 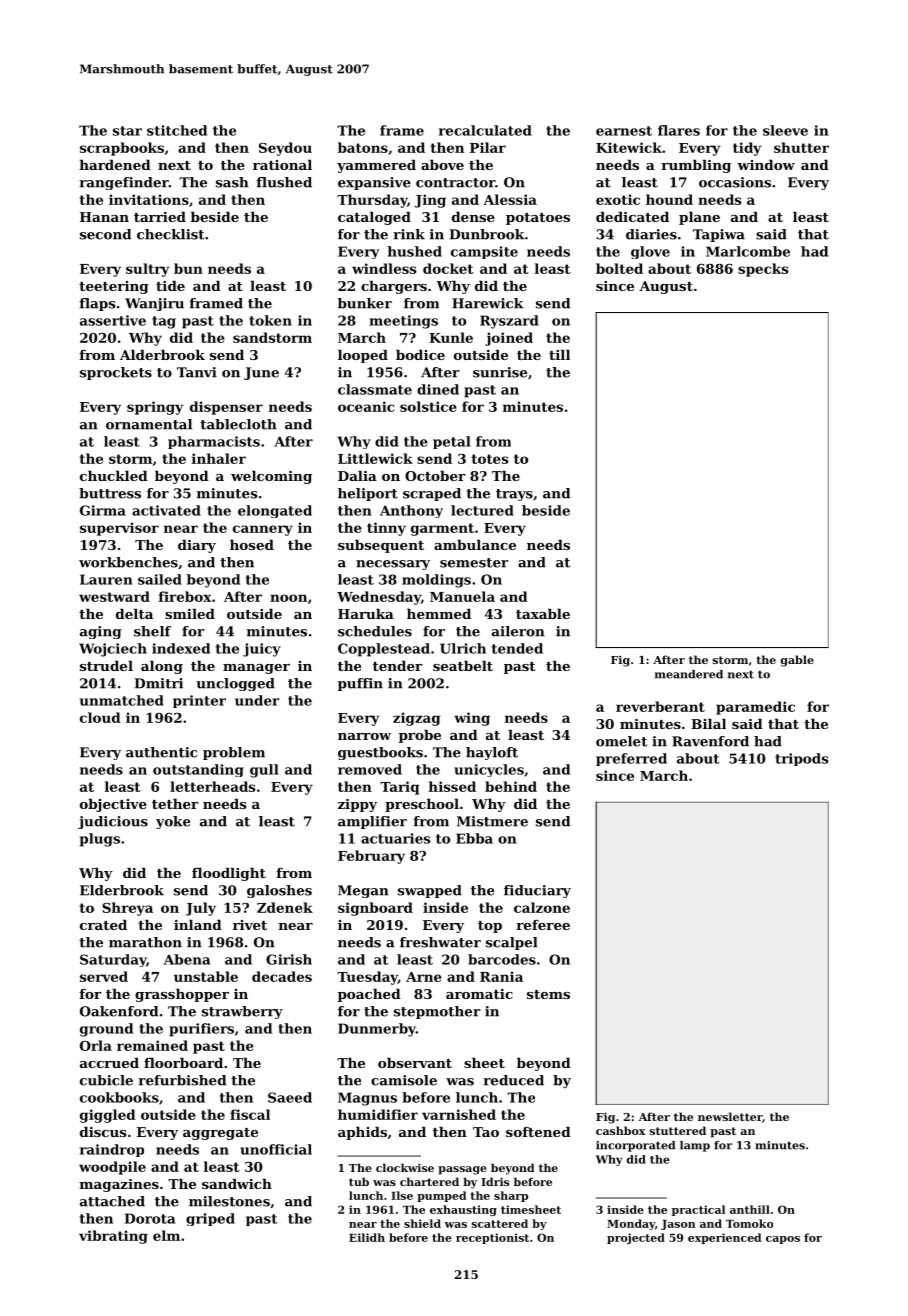 I want to click on sleeve, so click(x=785, y=130).
